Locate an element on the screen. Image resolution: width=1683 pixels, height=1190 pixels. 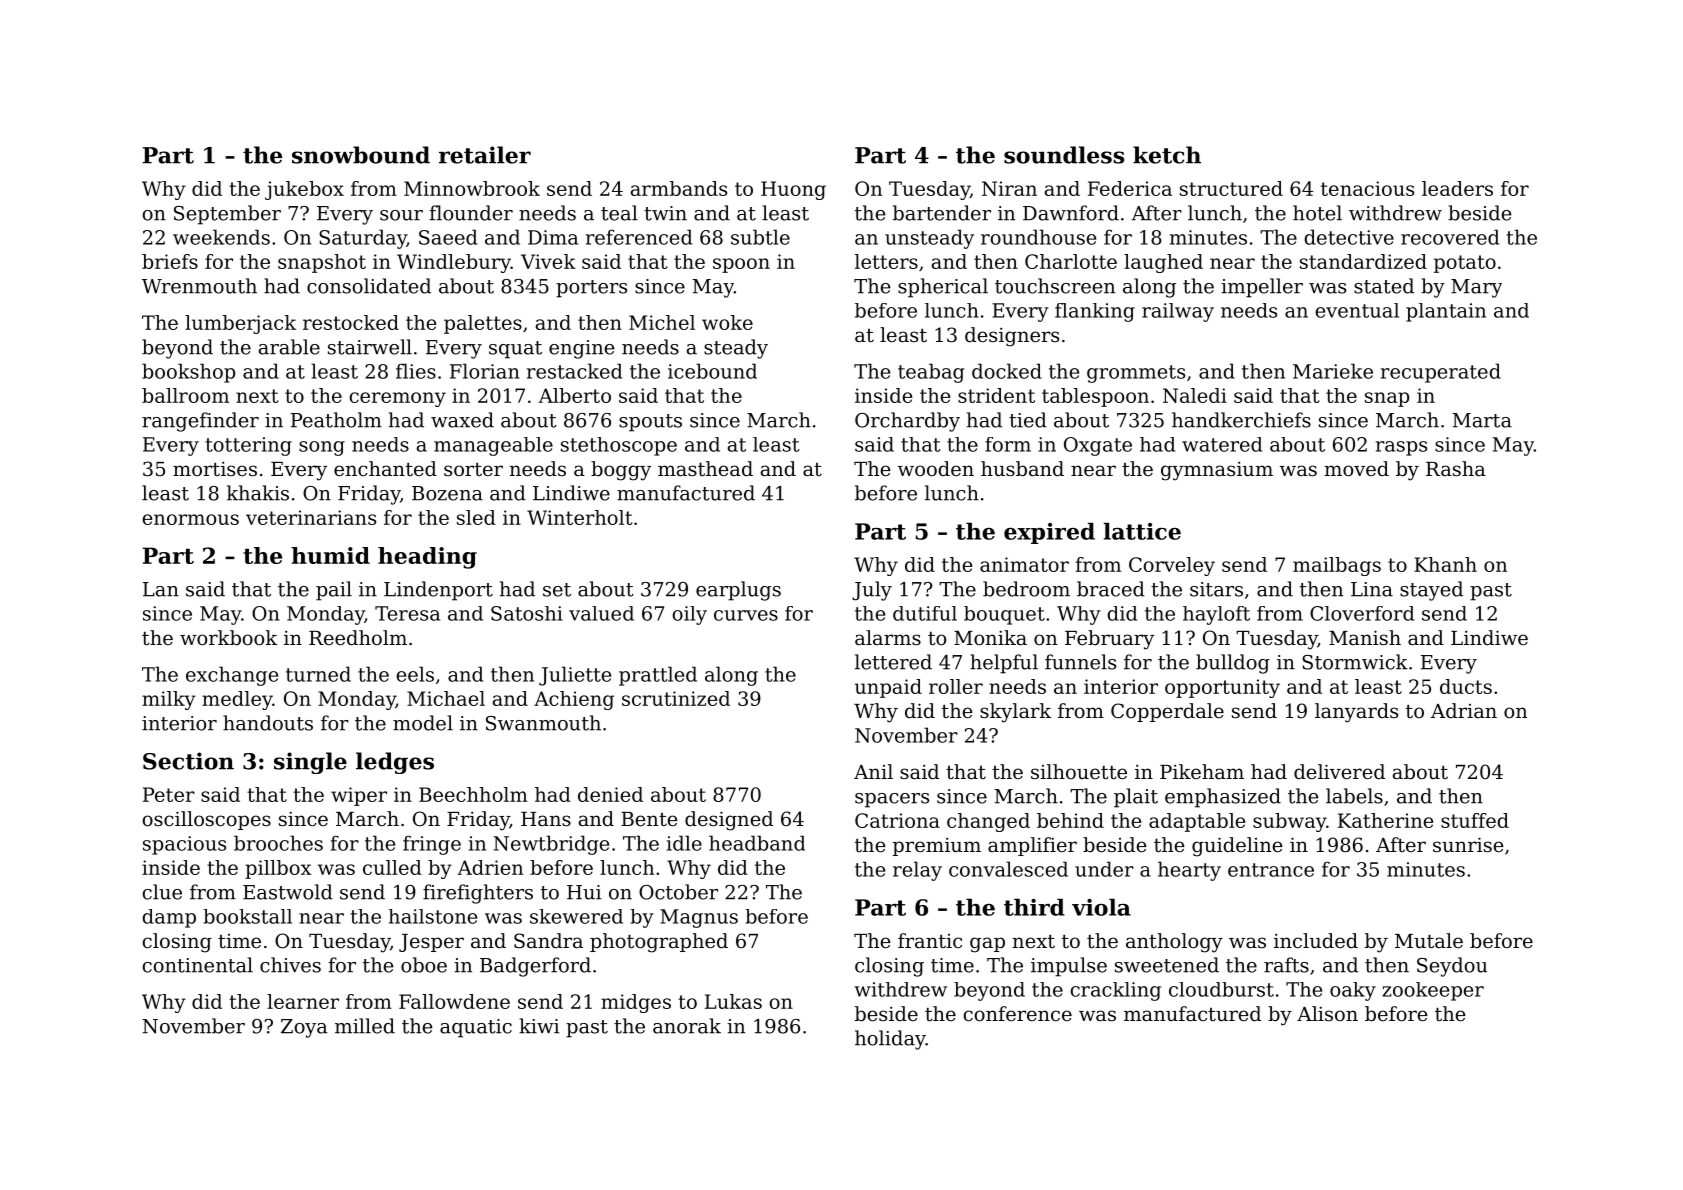
snowbound is located at coordinates (361, 155).
